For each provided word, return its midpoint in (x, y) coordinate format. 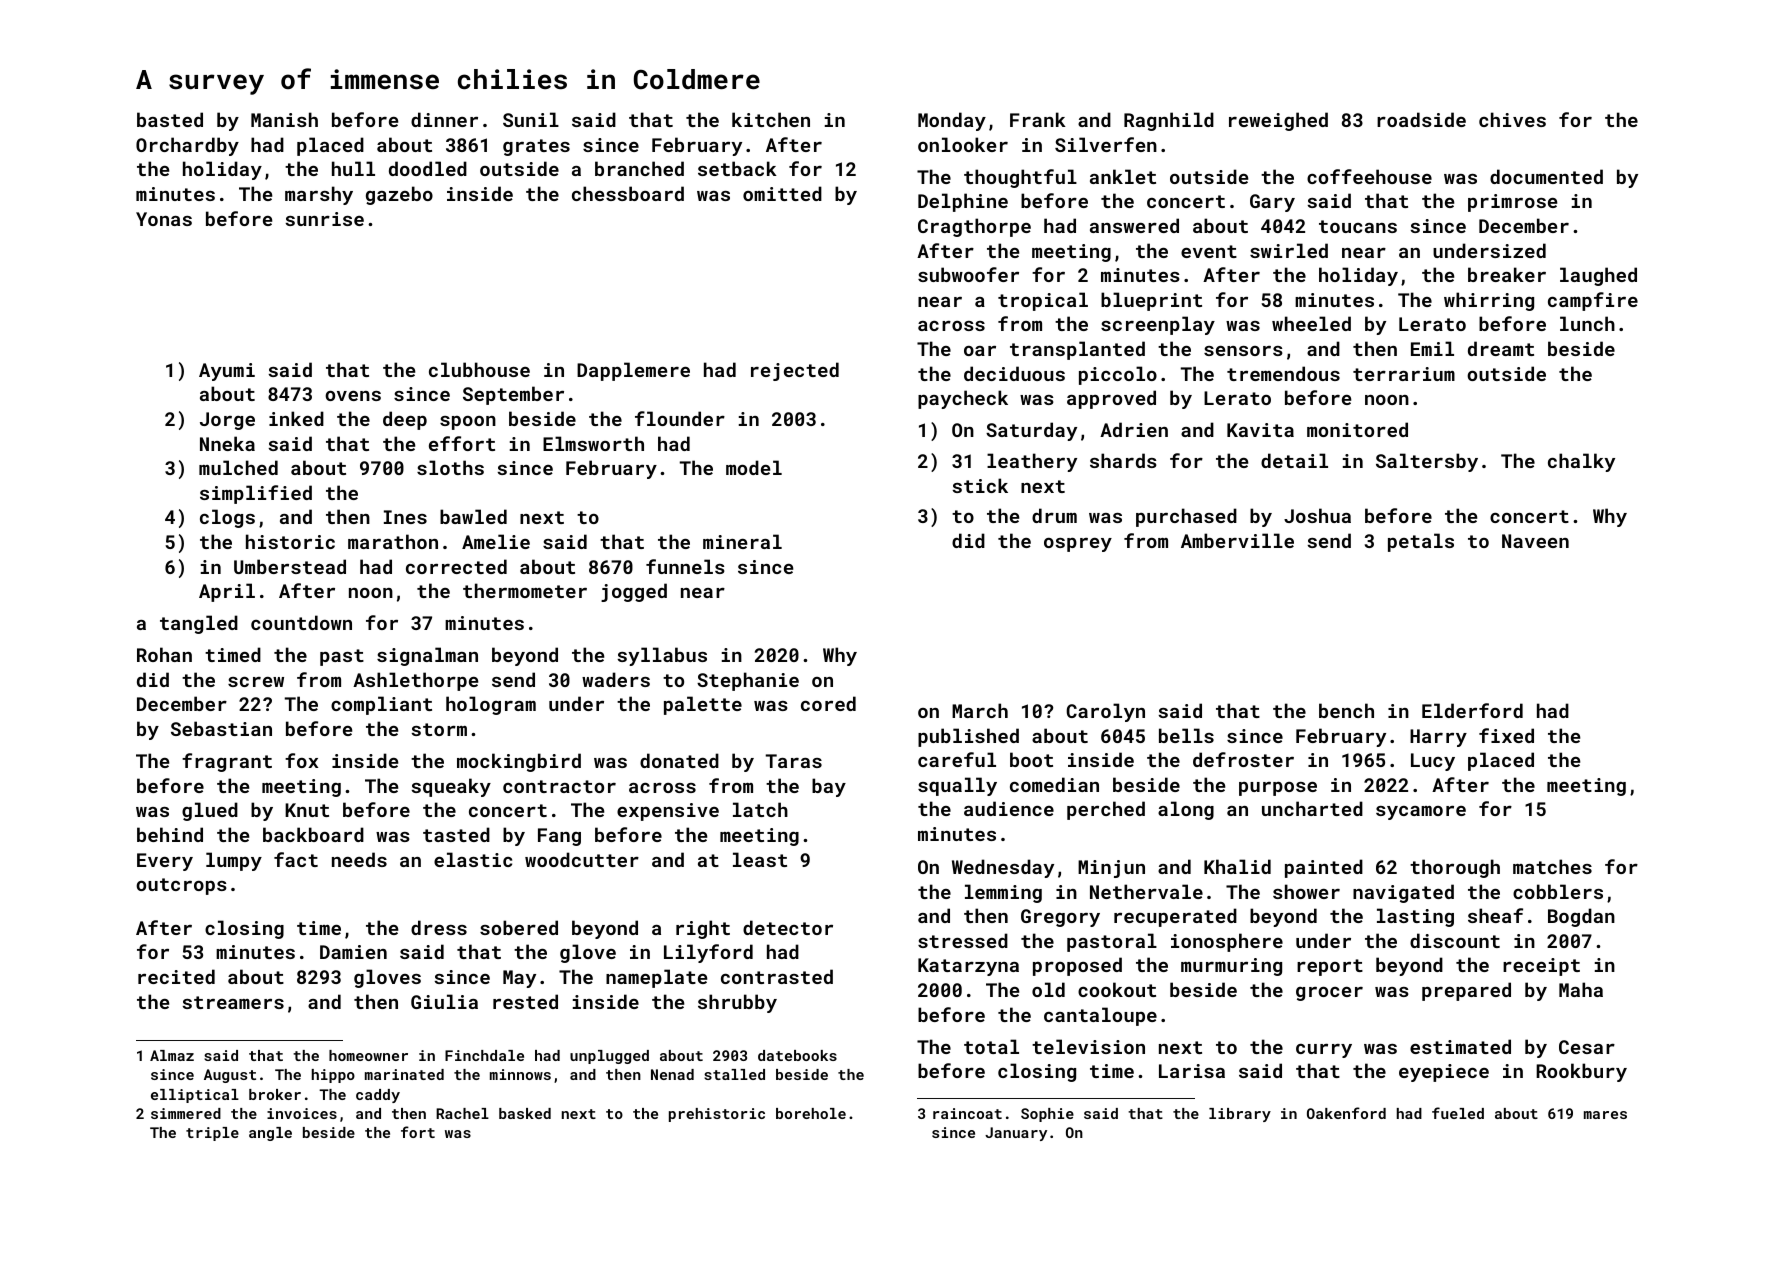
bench (1346, 710)
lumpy (234, 861)
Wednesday (1003, 868)
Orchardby (187, 146)
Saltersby (1427, 462)
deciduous (1014, 373)
